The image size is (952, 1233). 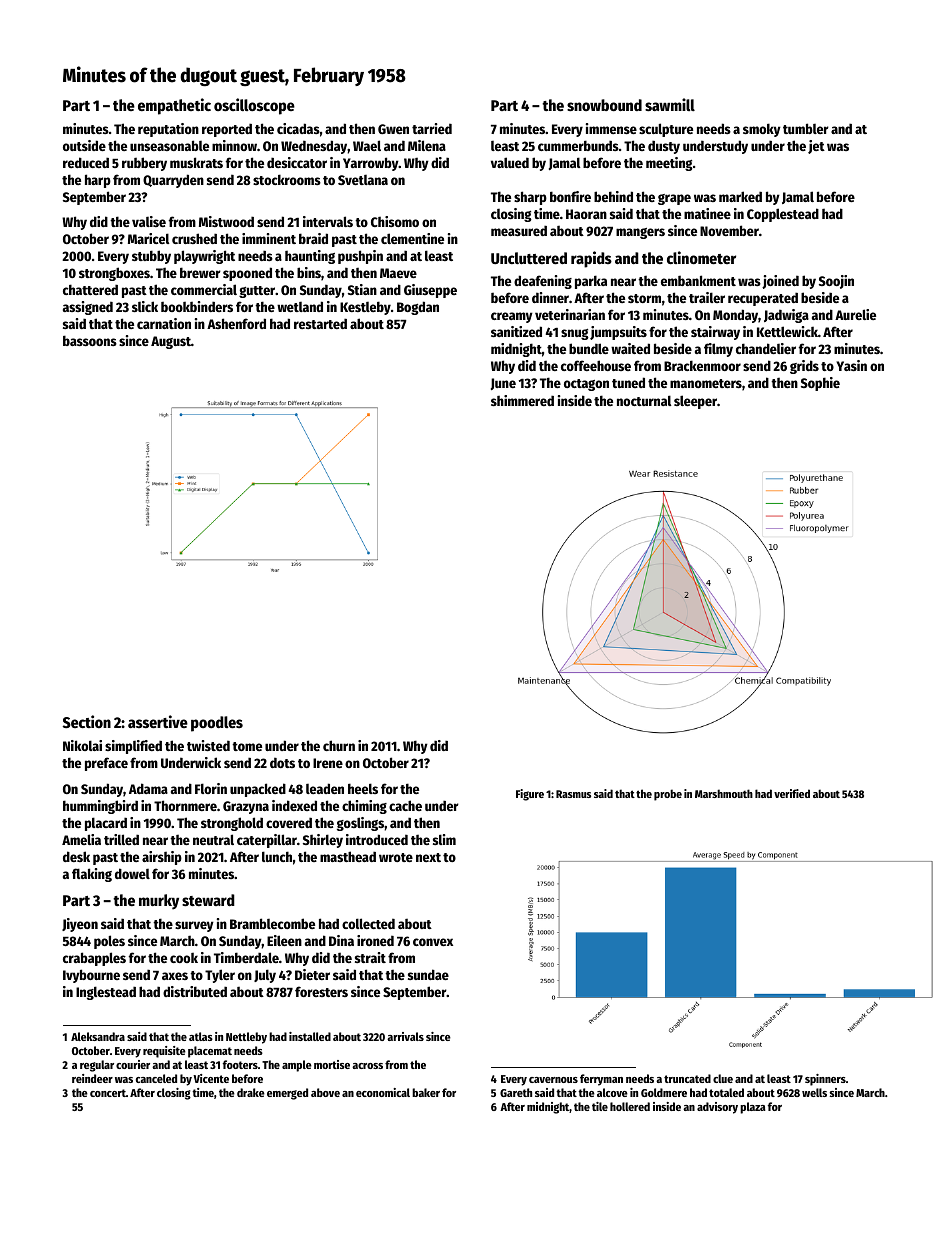 What do you see at coordinates (267, 841) in the page?
I see `caterpillar` at bounding box center [267, 841].
